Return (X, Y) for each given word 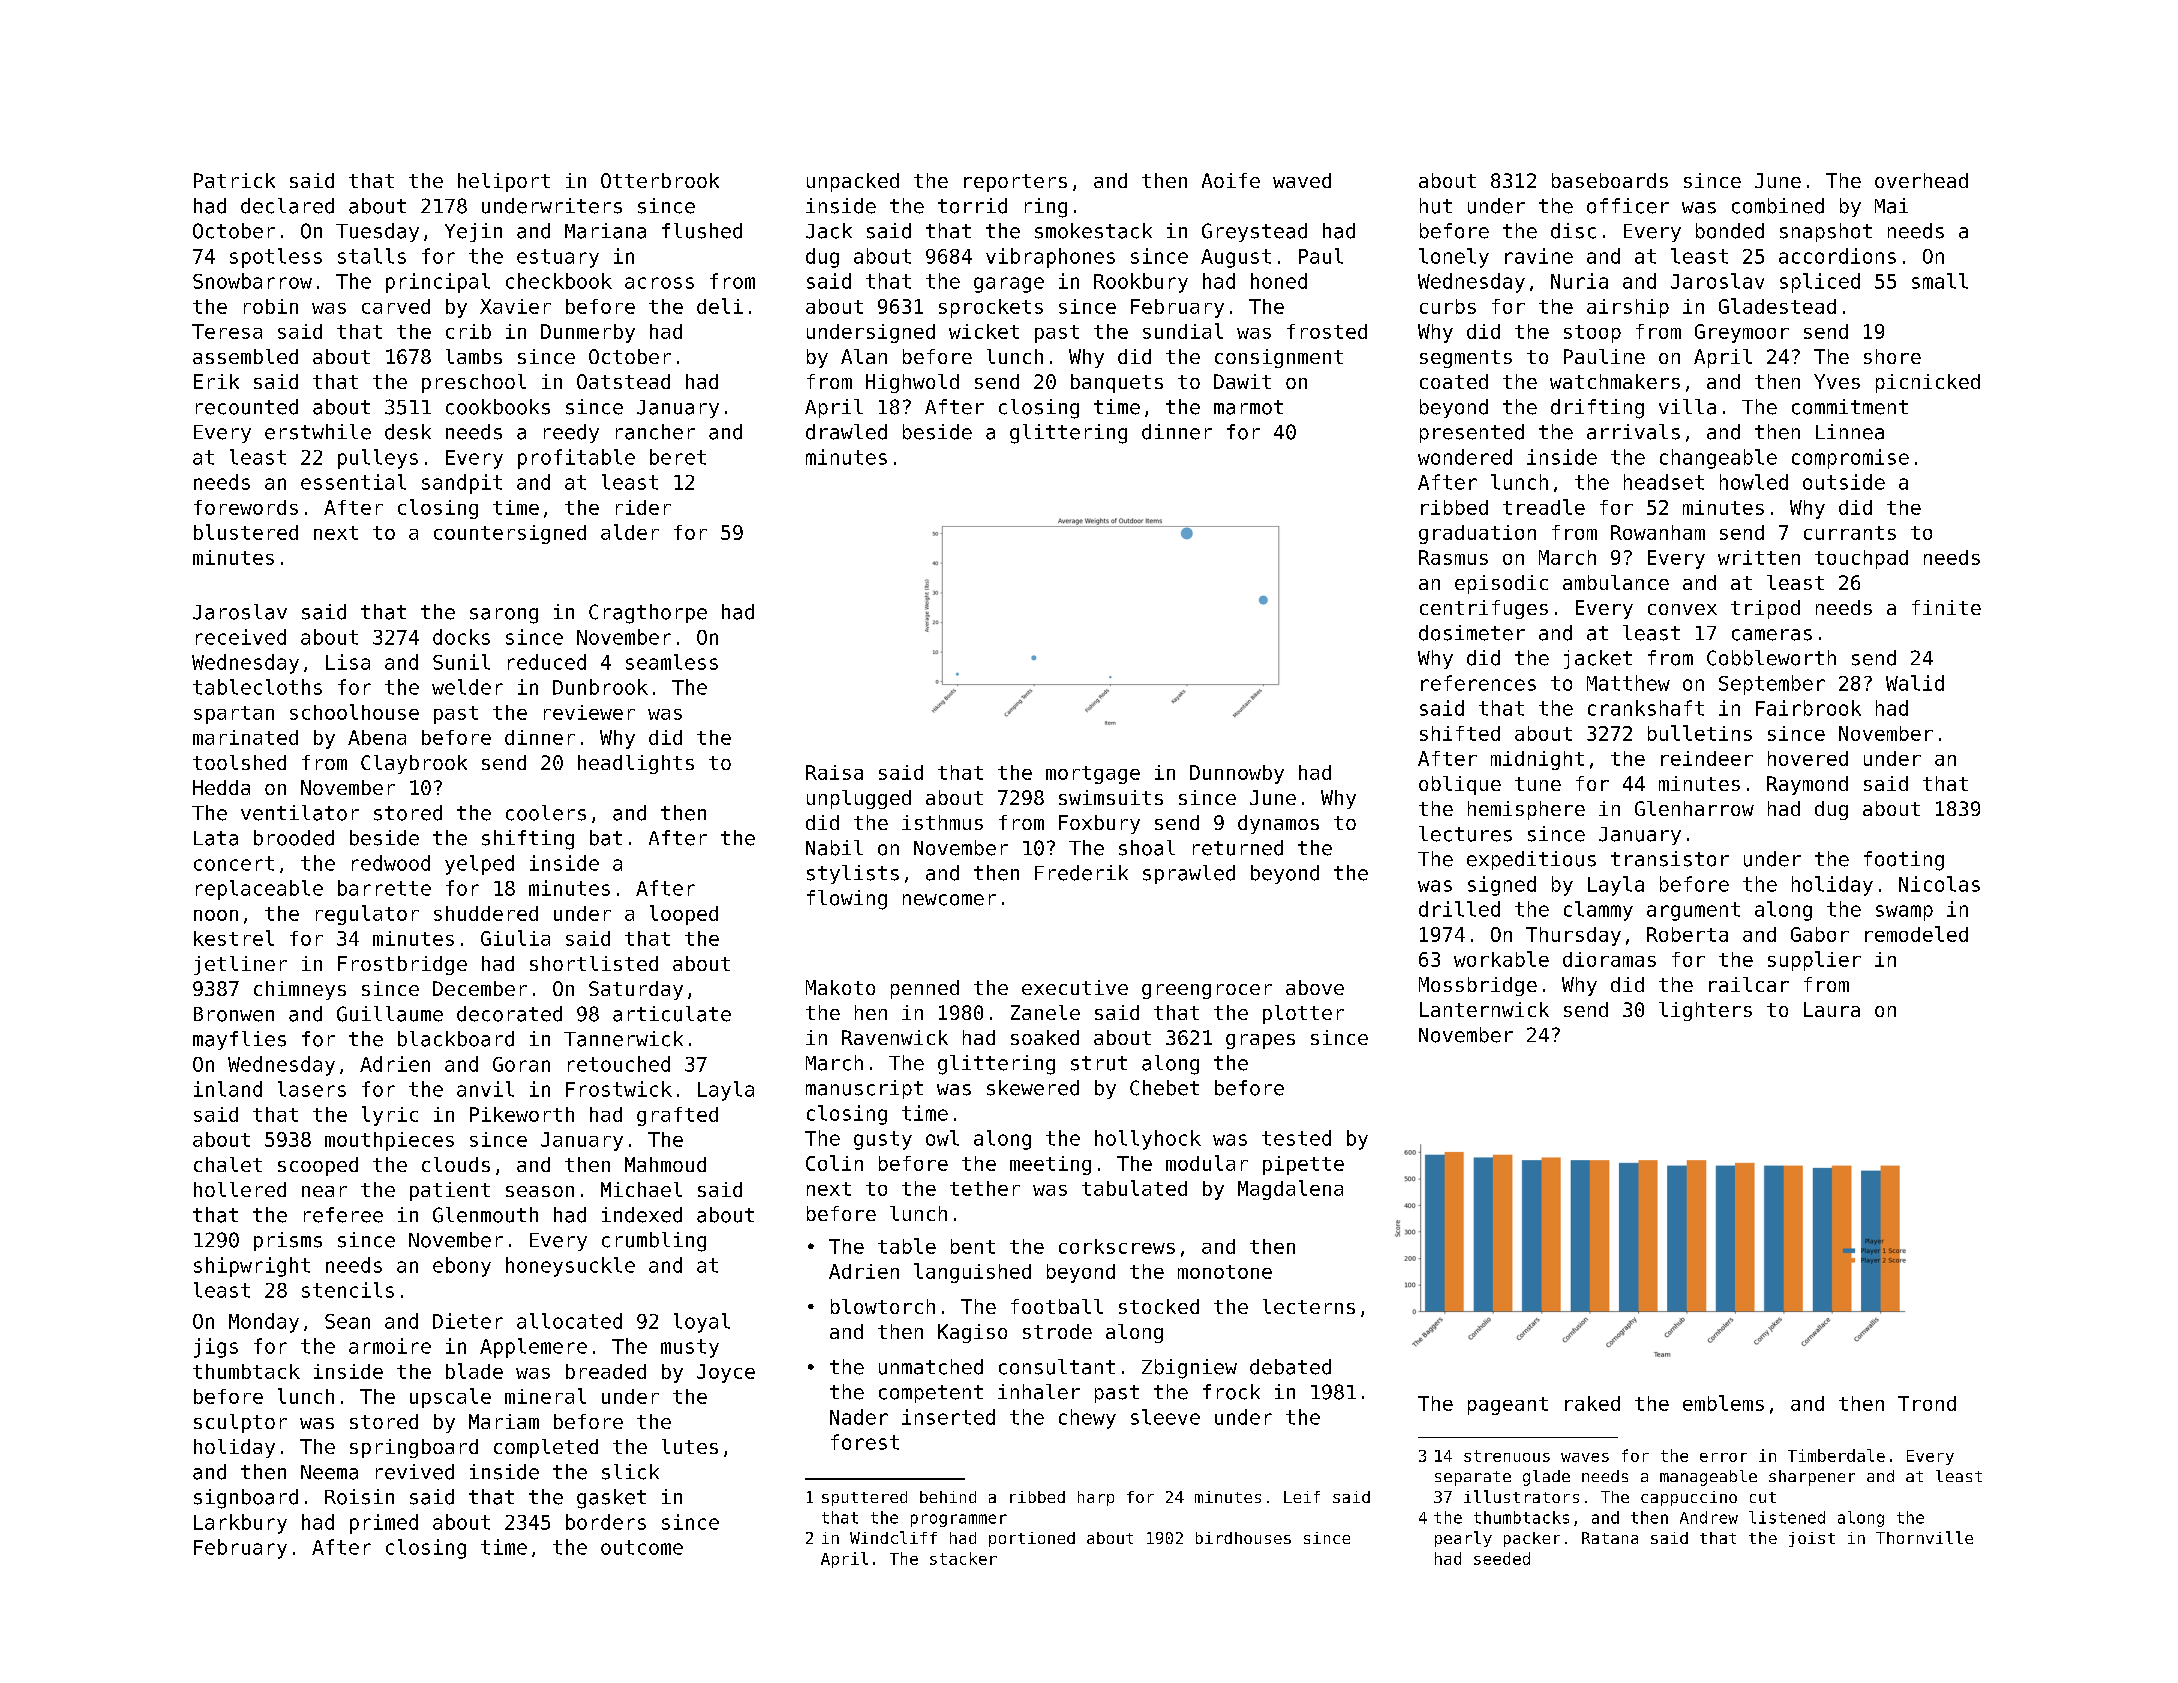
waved (1302, 180)
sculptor (240, 1423)
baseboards (1610, 180)
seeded (1502, 1558)
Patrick (234, 180)
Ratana (1610, 1538)
